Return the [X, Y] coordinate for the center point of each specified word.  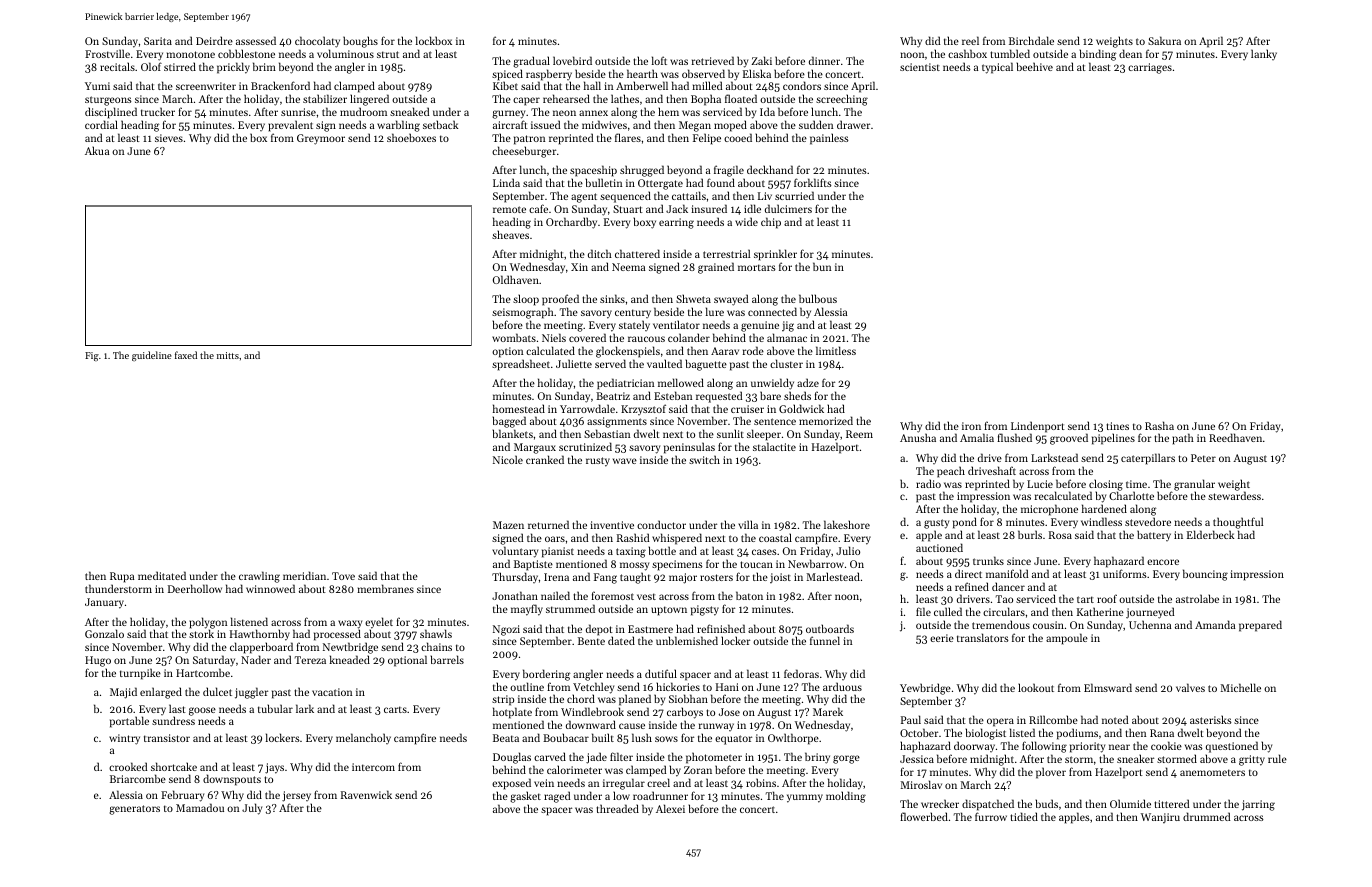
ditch [600, 253]
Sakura [1164, 40]
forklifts [813, 182]
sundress [173, 721]
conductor [661, 524]
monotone [190, 54]
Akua [97, 150]
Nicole [508, 459]
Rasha [1159, 425]
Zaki [762, 60]
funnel [825, 640]
